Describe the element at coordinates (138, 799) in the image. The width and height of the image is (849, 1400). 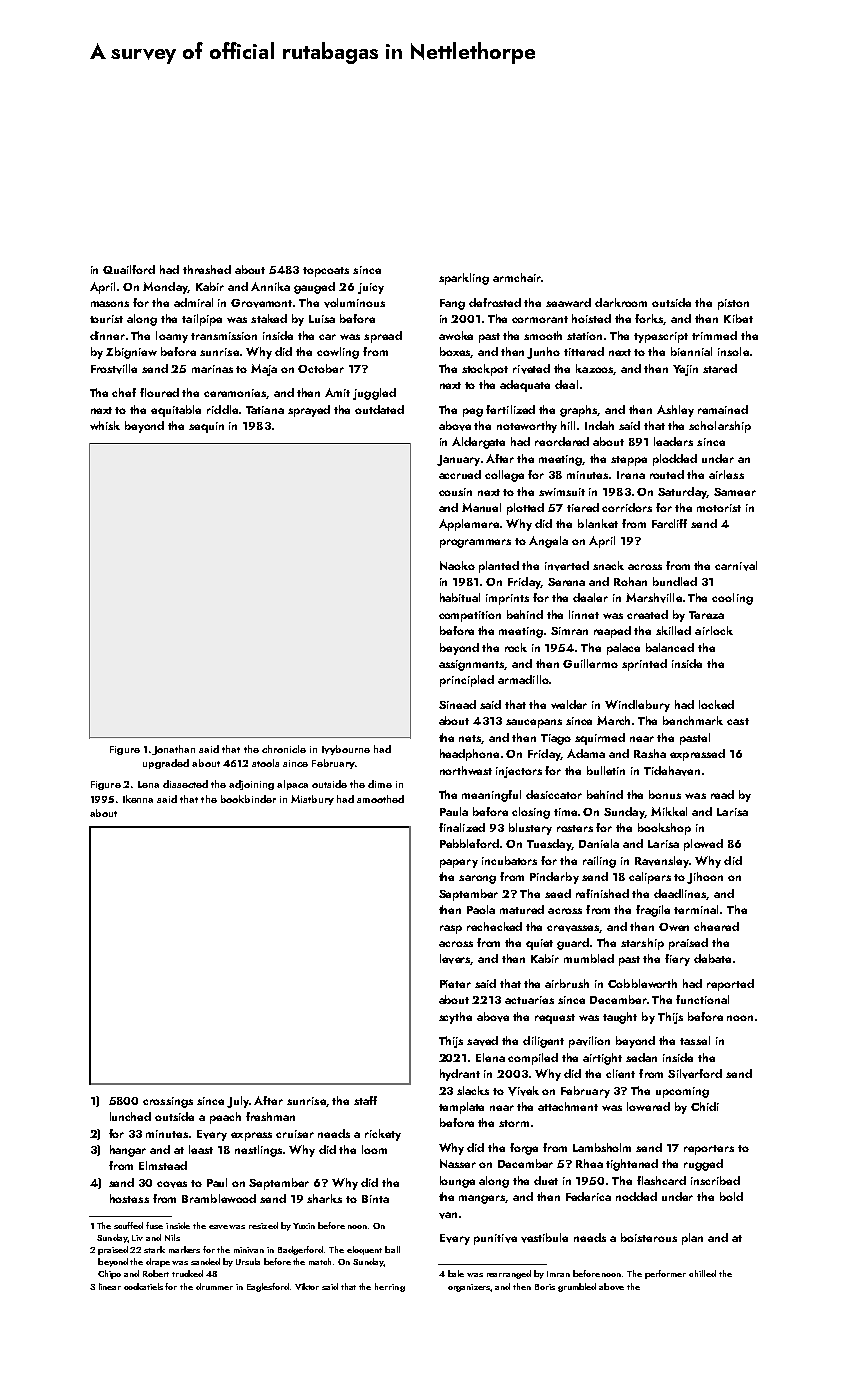
I see `Ikenna` at that location.
